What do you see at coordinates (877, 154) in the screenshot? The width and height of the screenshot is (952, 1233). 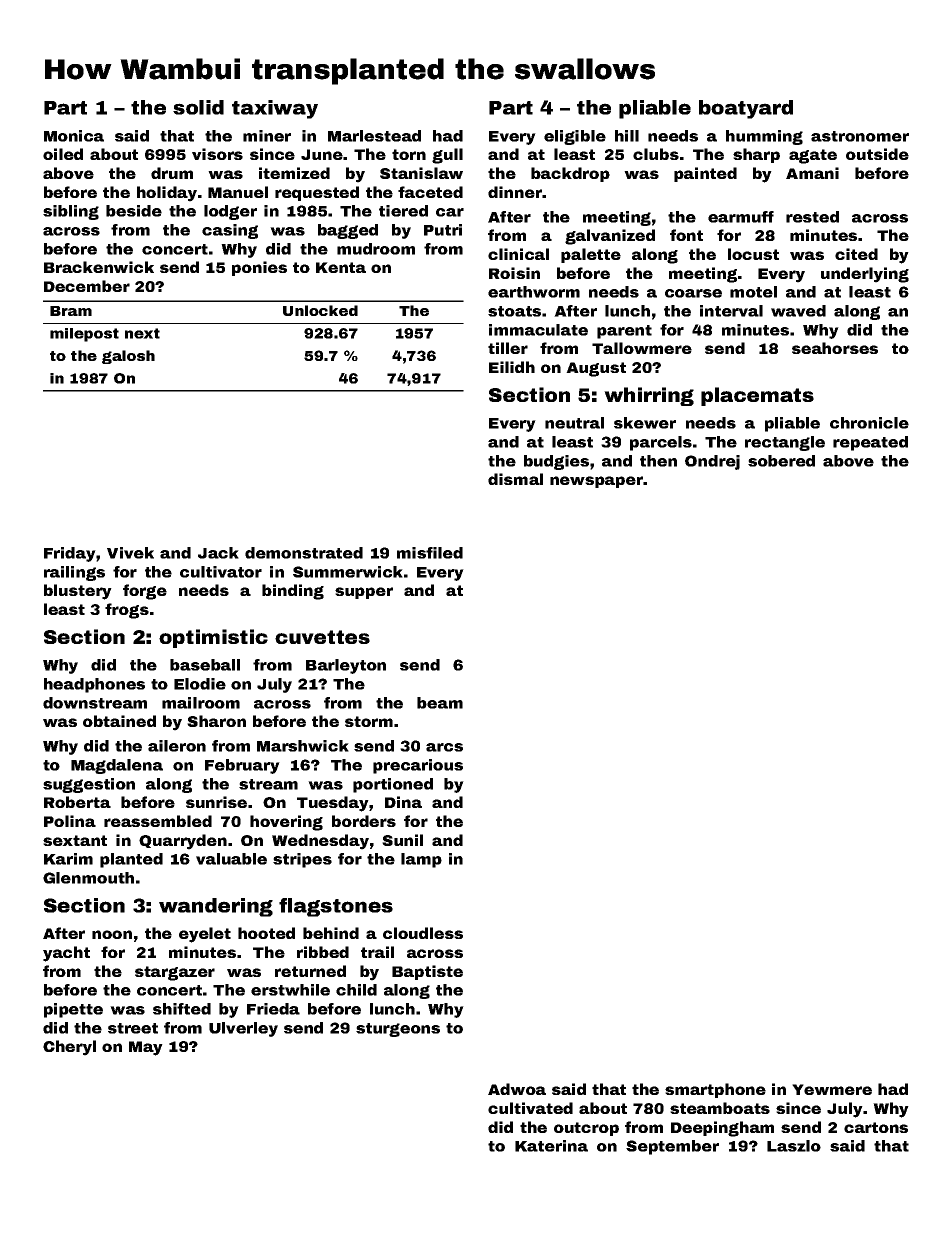 I see `outside` at bounding box center [877, 154].
